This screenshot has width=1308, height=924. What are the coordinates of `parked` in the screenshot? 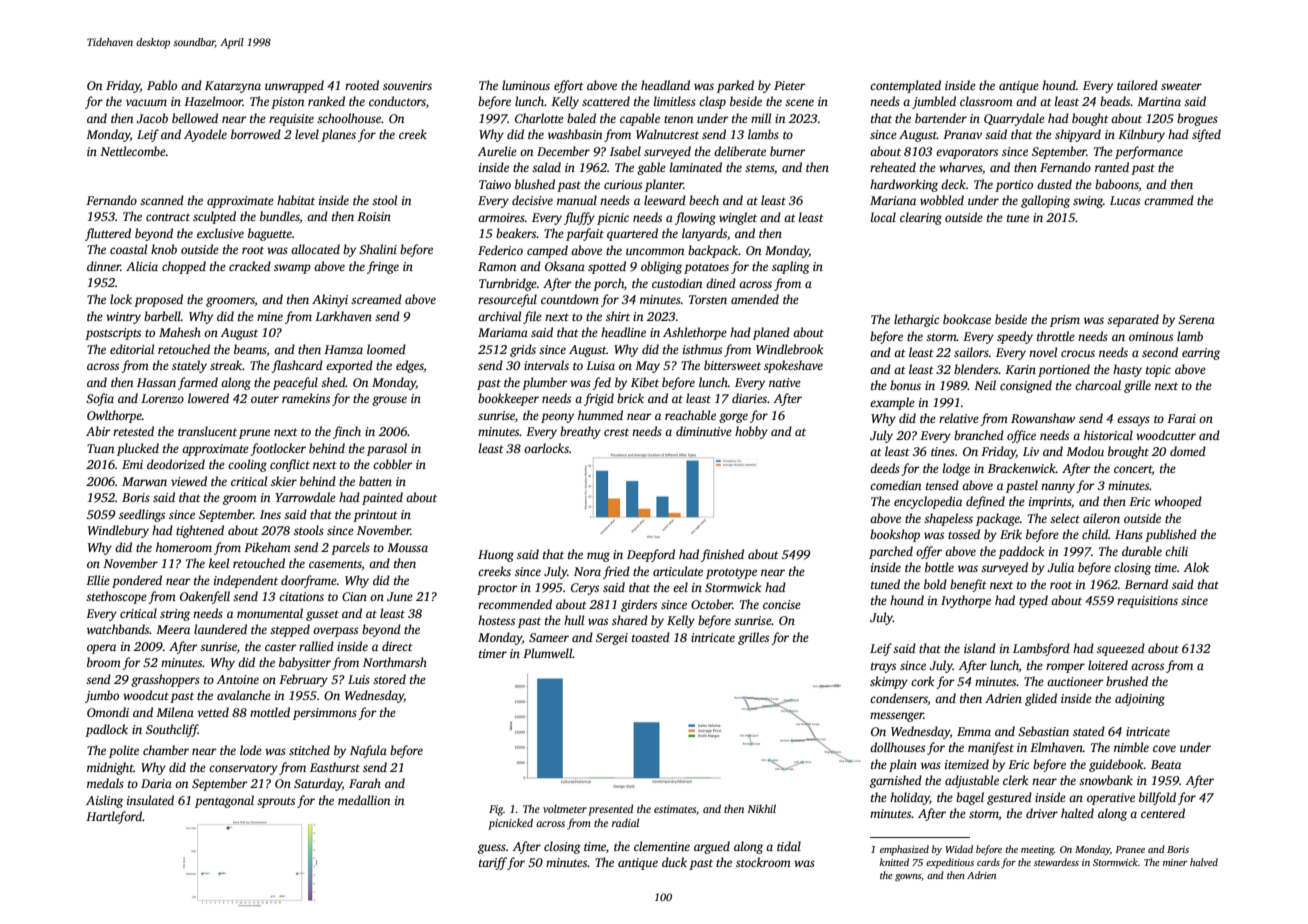 It's located at (735, 86).
